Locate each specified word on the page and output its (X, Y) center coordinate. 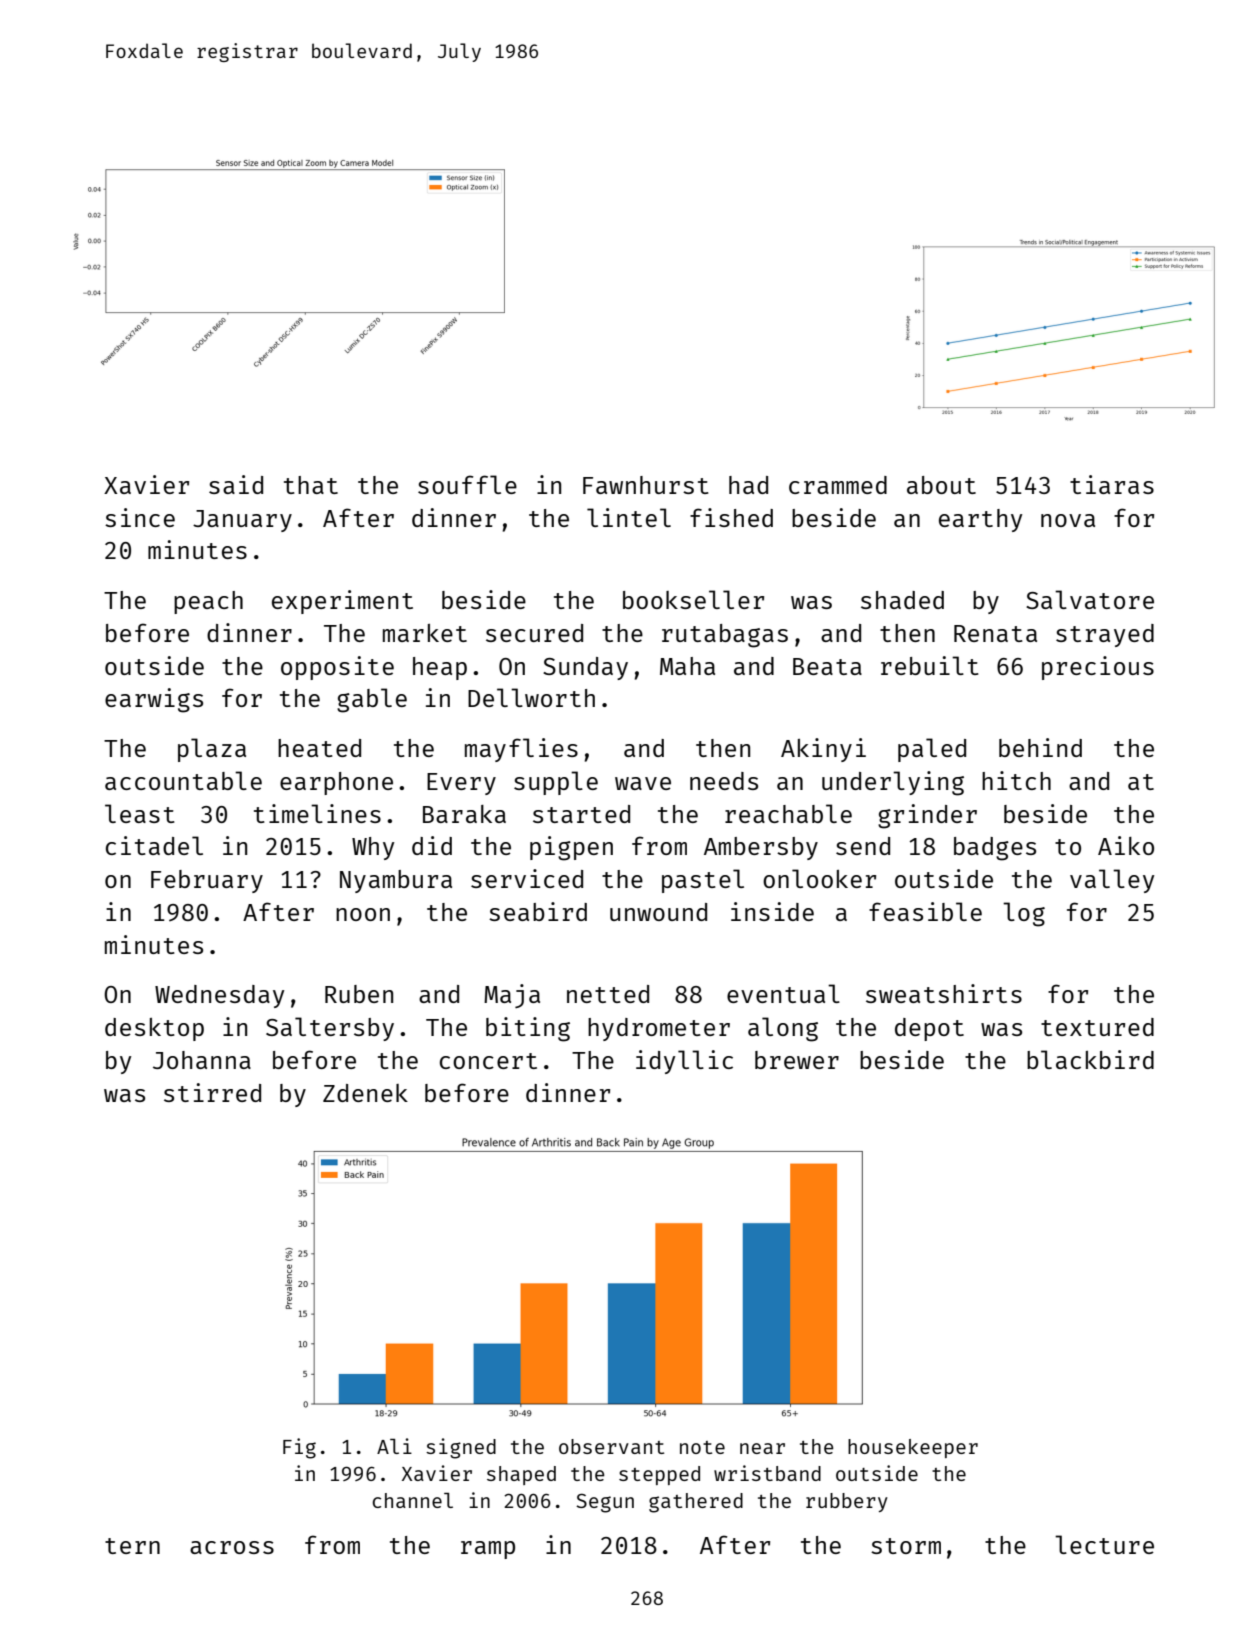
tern (132, 1546)
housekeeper (913, 1448)
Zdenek (365, 1093)
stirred (212, 1092)
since (140, 517)
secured (534, 633)
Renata (995, 633)
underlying (893, 783)
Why (373, 848)
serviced (527, 878)
